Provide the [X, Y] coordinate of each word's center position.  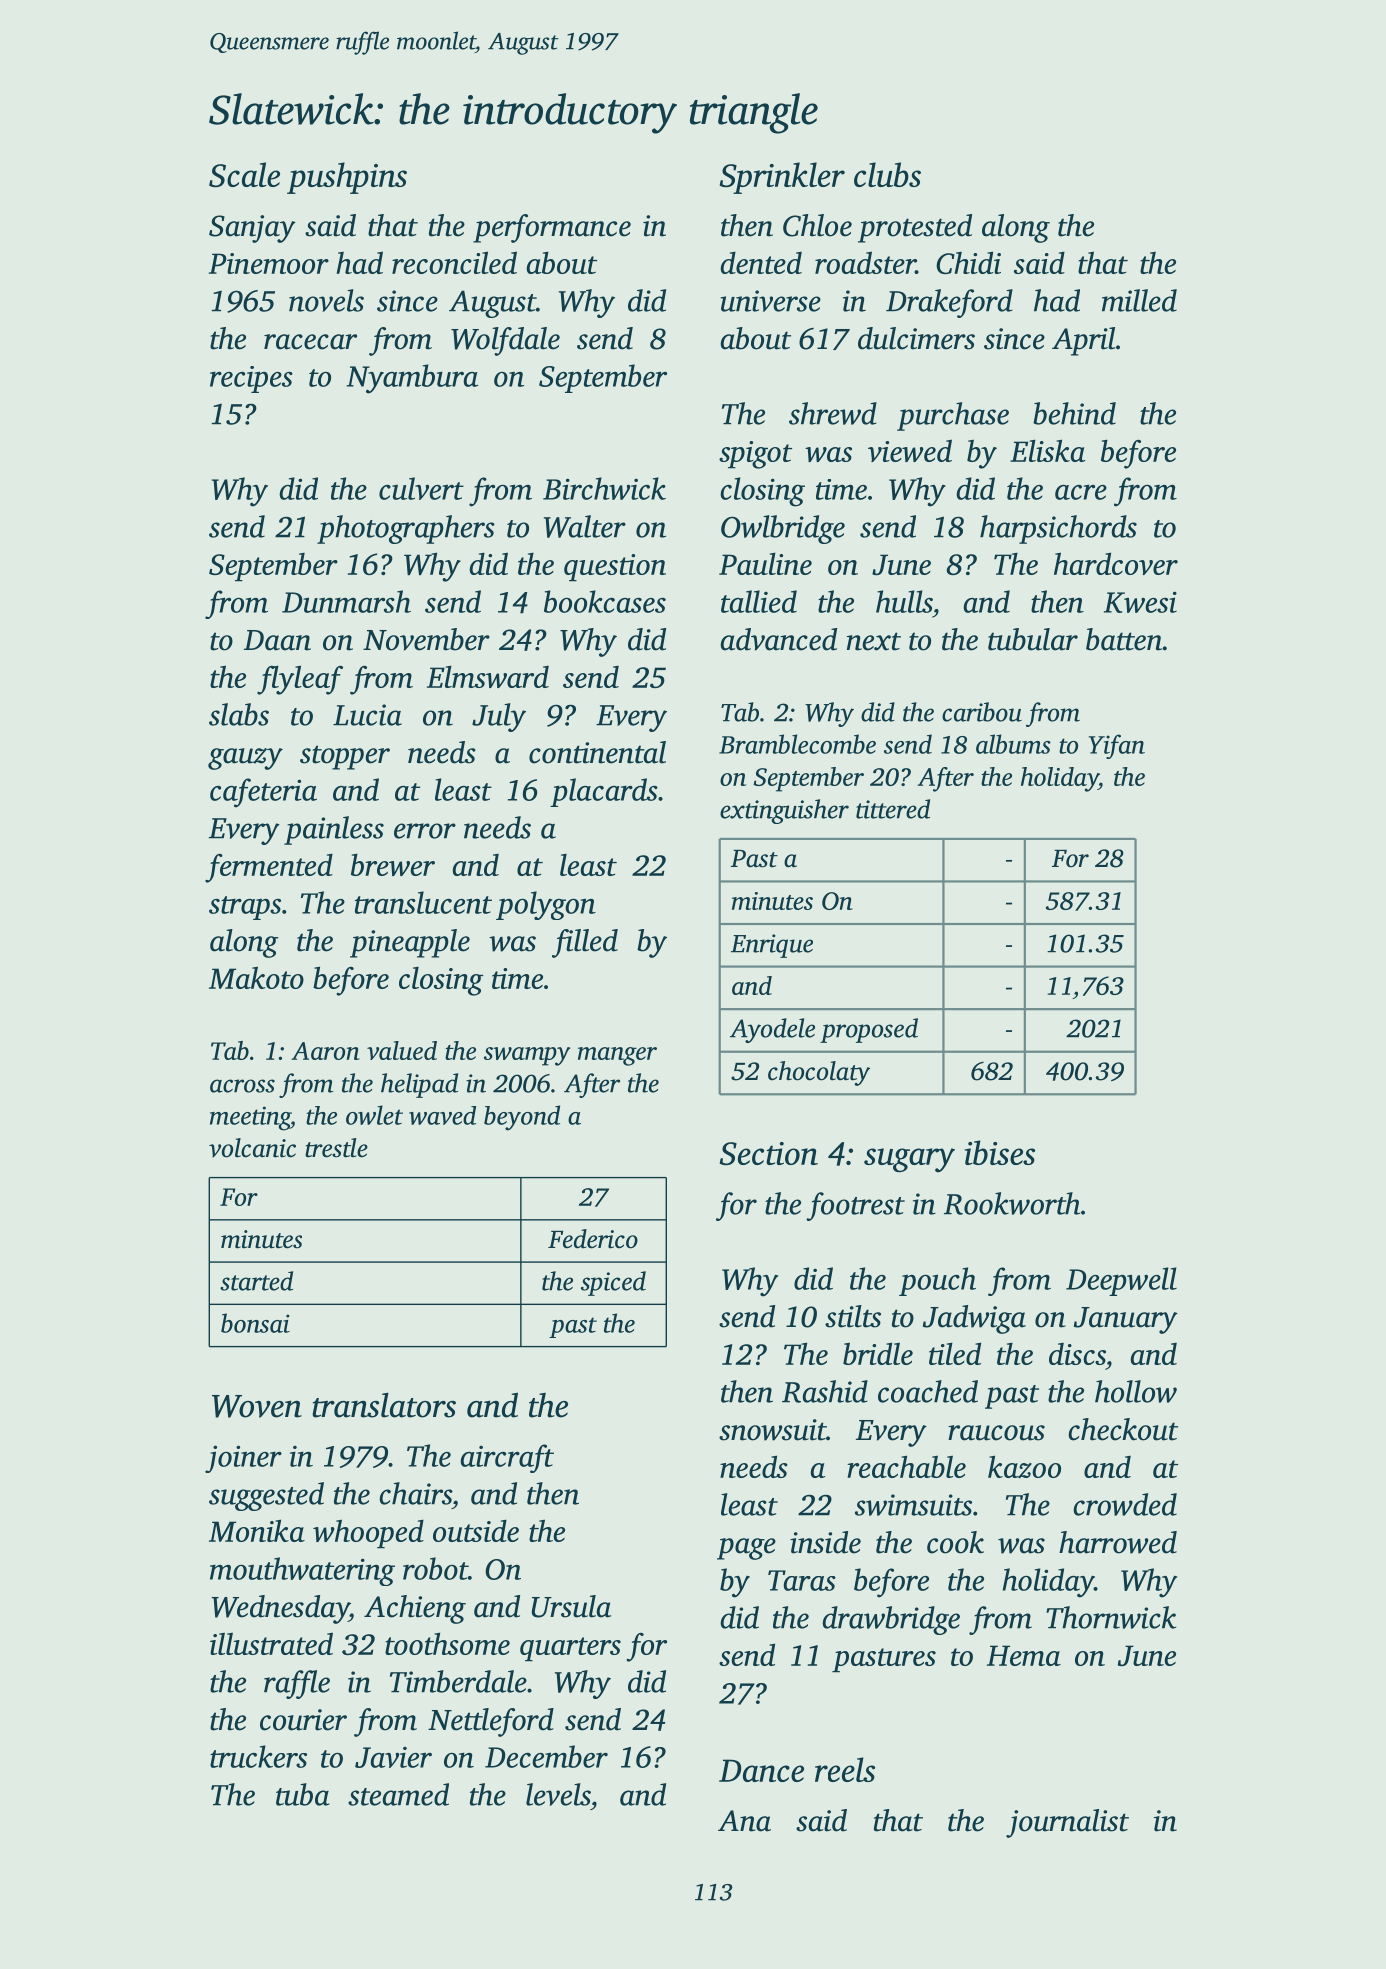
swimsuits [913, 1505]
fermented [269, 868]
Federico [593, 1239]
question [615, 568]
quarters [570, 1649]
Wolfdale [505, 341]
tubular [1033, 639]
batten [1124, 639]
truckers [258, 1756]
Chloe [817, 225]
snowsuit [773, 1430]
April [1084, 341]
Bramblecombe [797, 744]
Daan [277, 640]
